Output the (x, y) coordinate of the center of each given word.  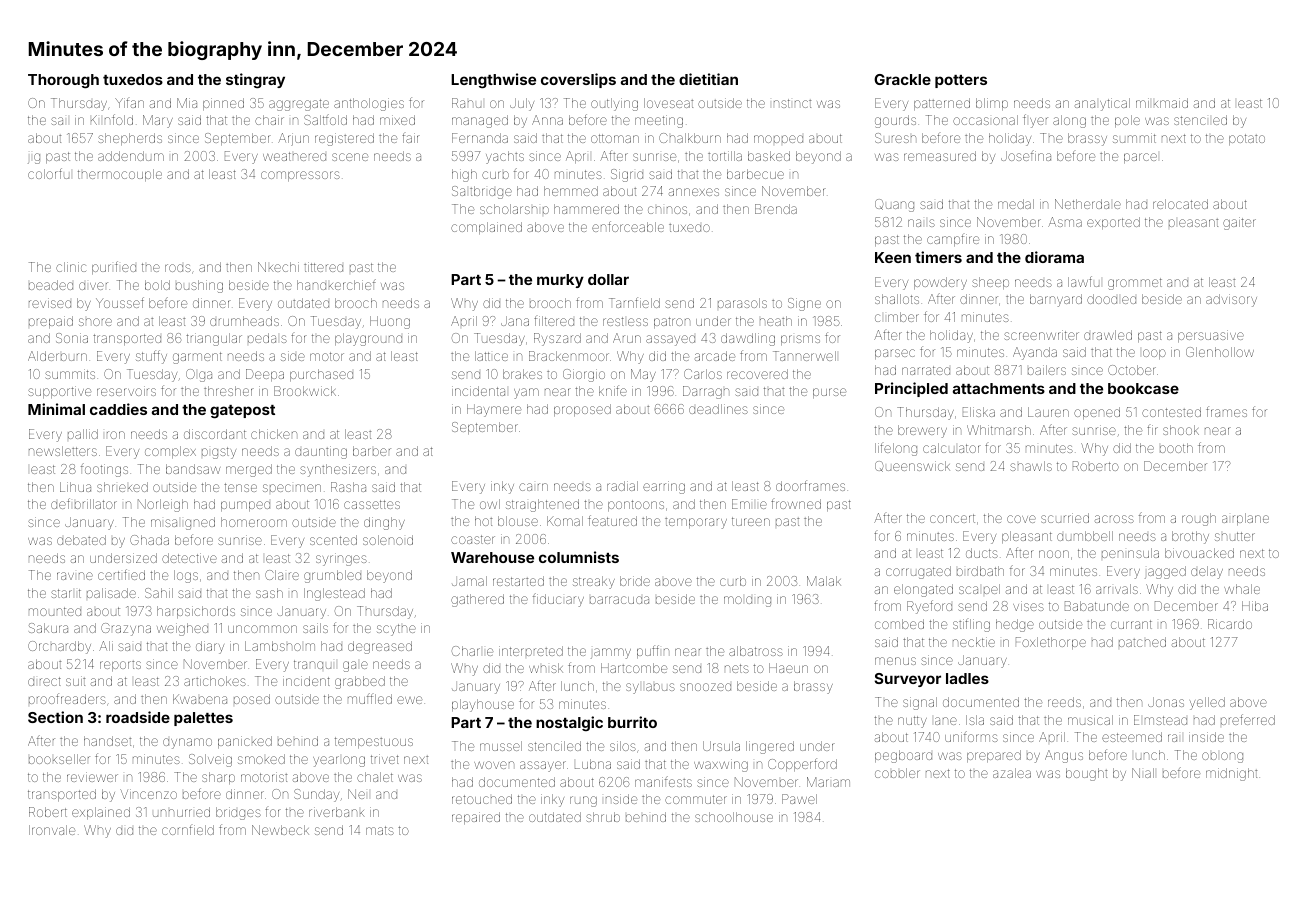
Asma (1065, 222)
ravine (75, 576)
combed (899, 624)
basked (769, 156)
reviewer (92, 777)
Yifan (129, 103)
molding (747, 601)
